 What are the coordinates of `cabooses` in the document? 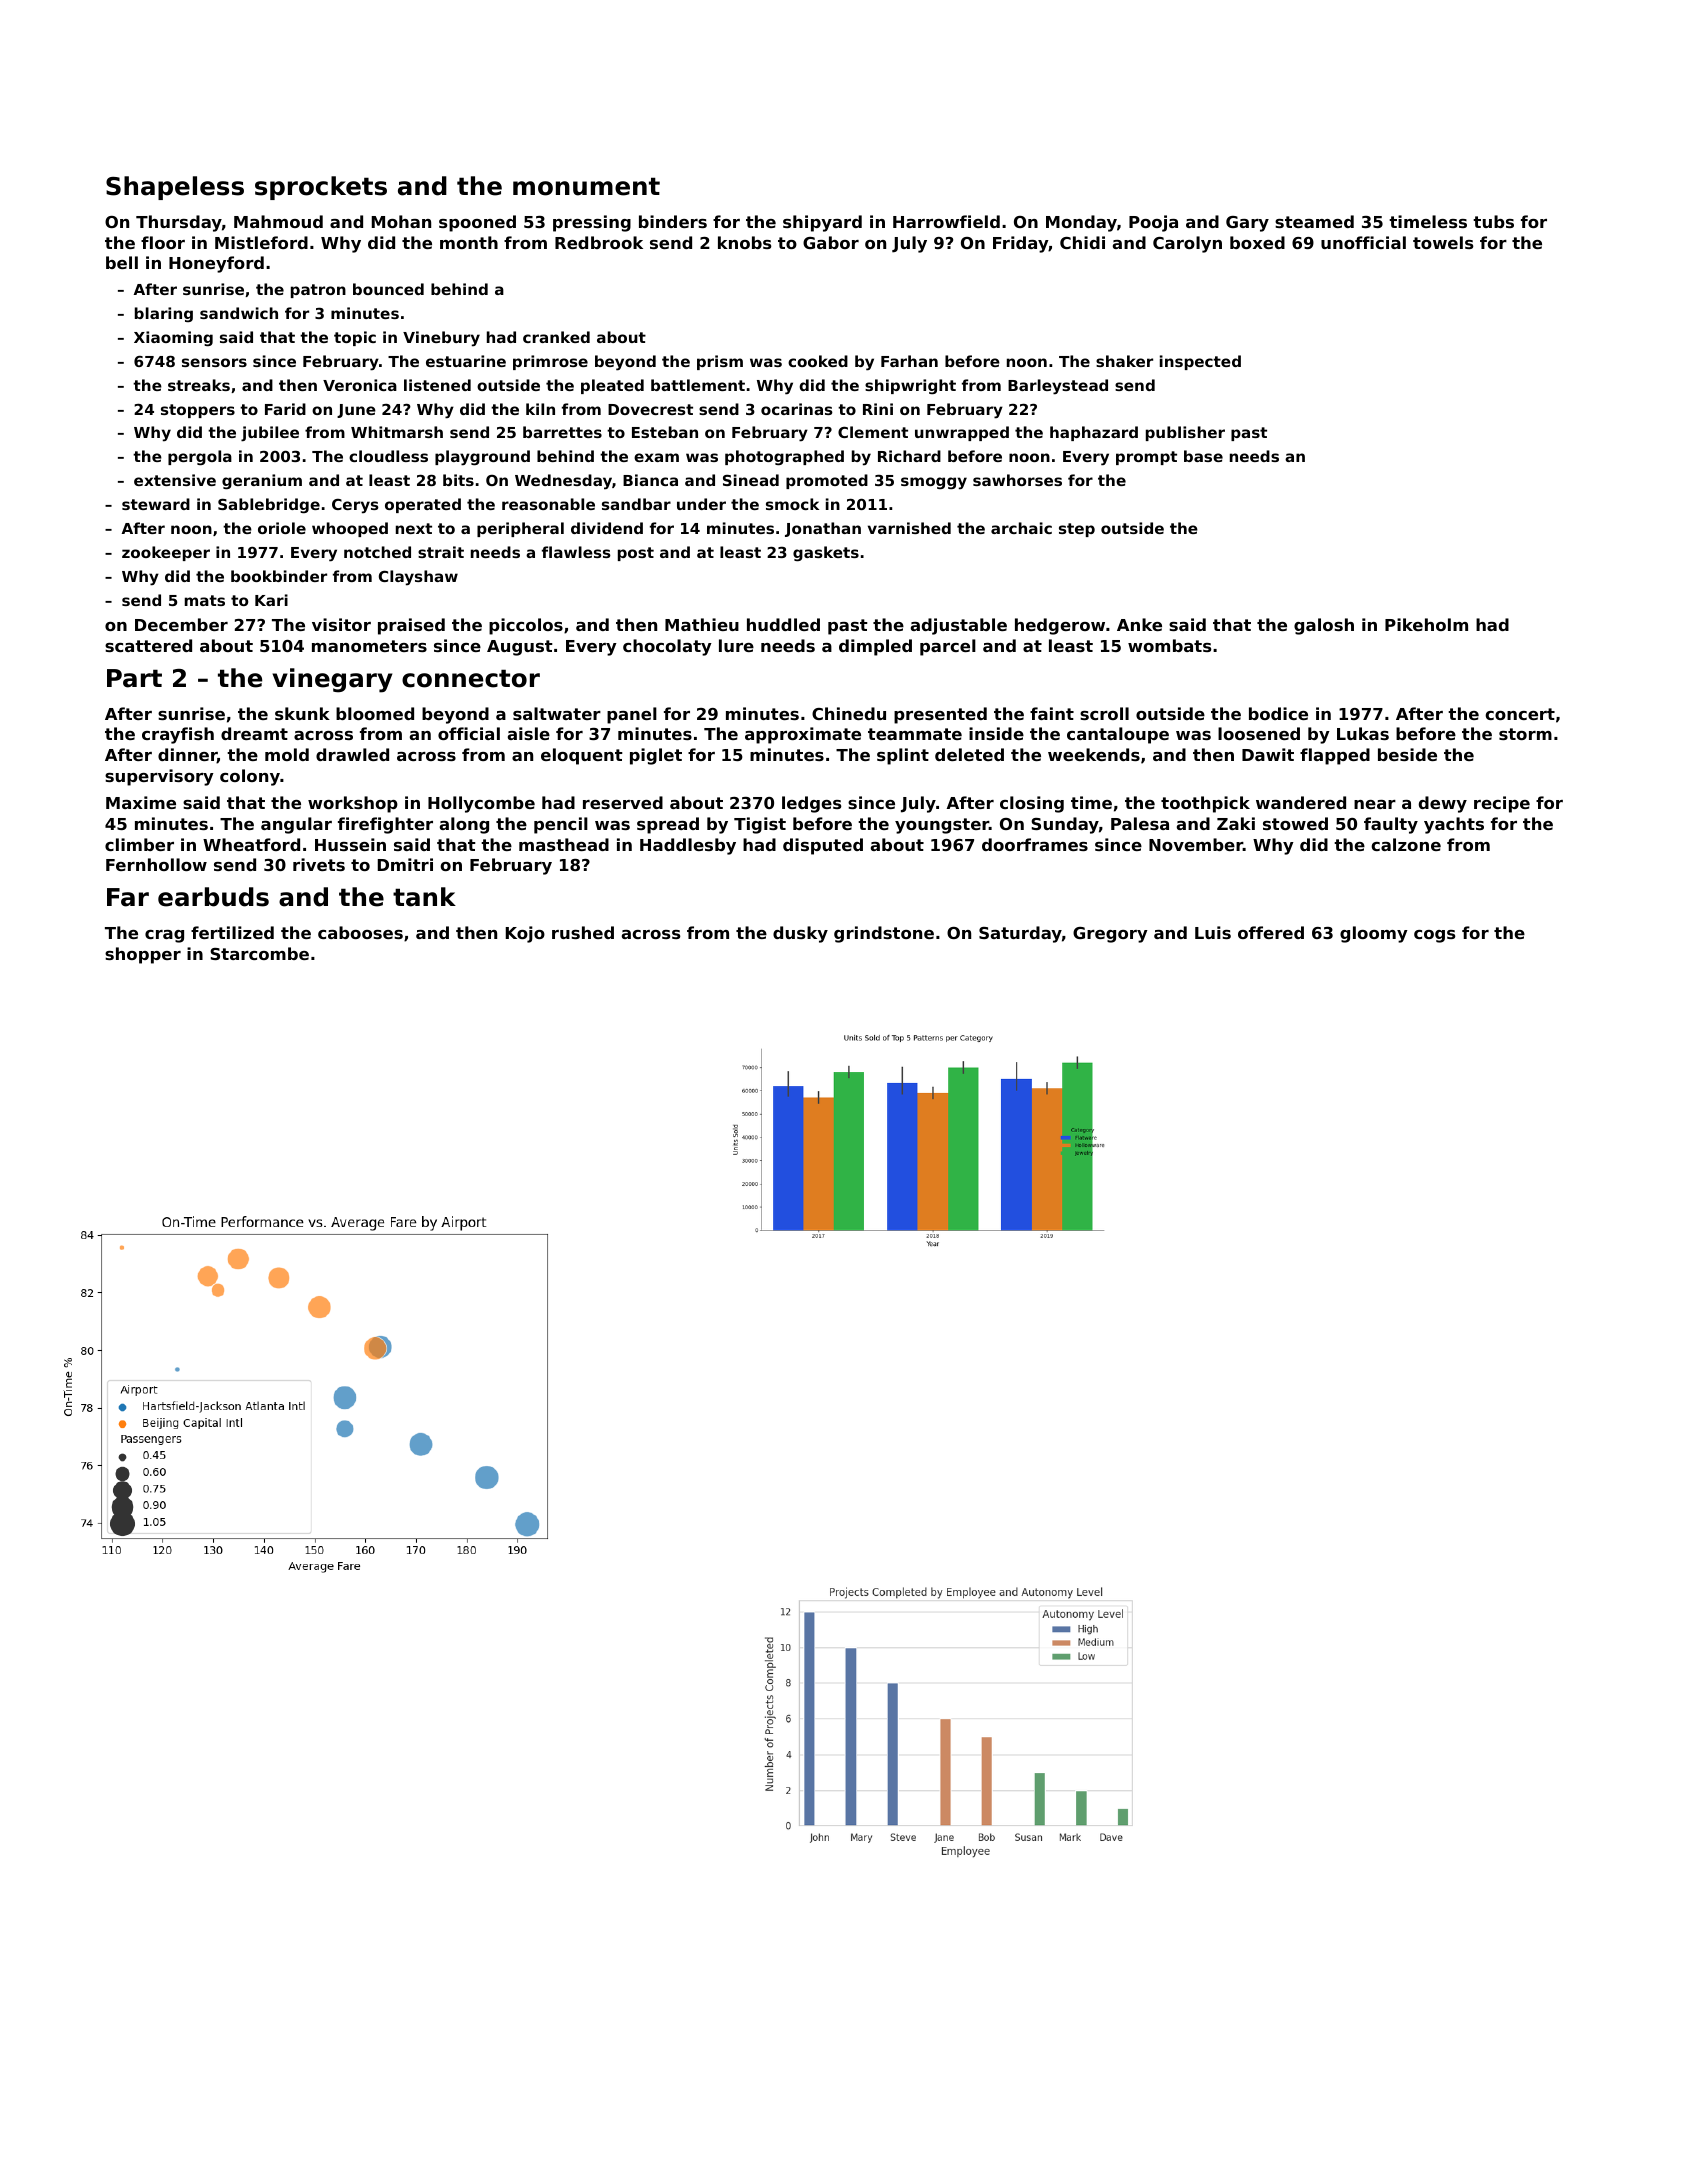 It's located at (360, 932).
